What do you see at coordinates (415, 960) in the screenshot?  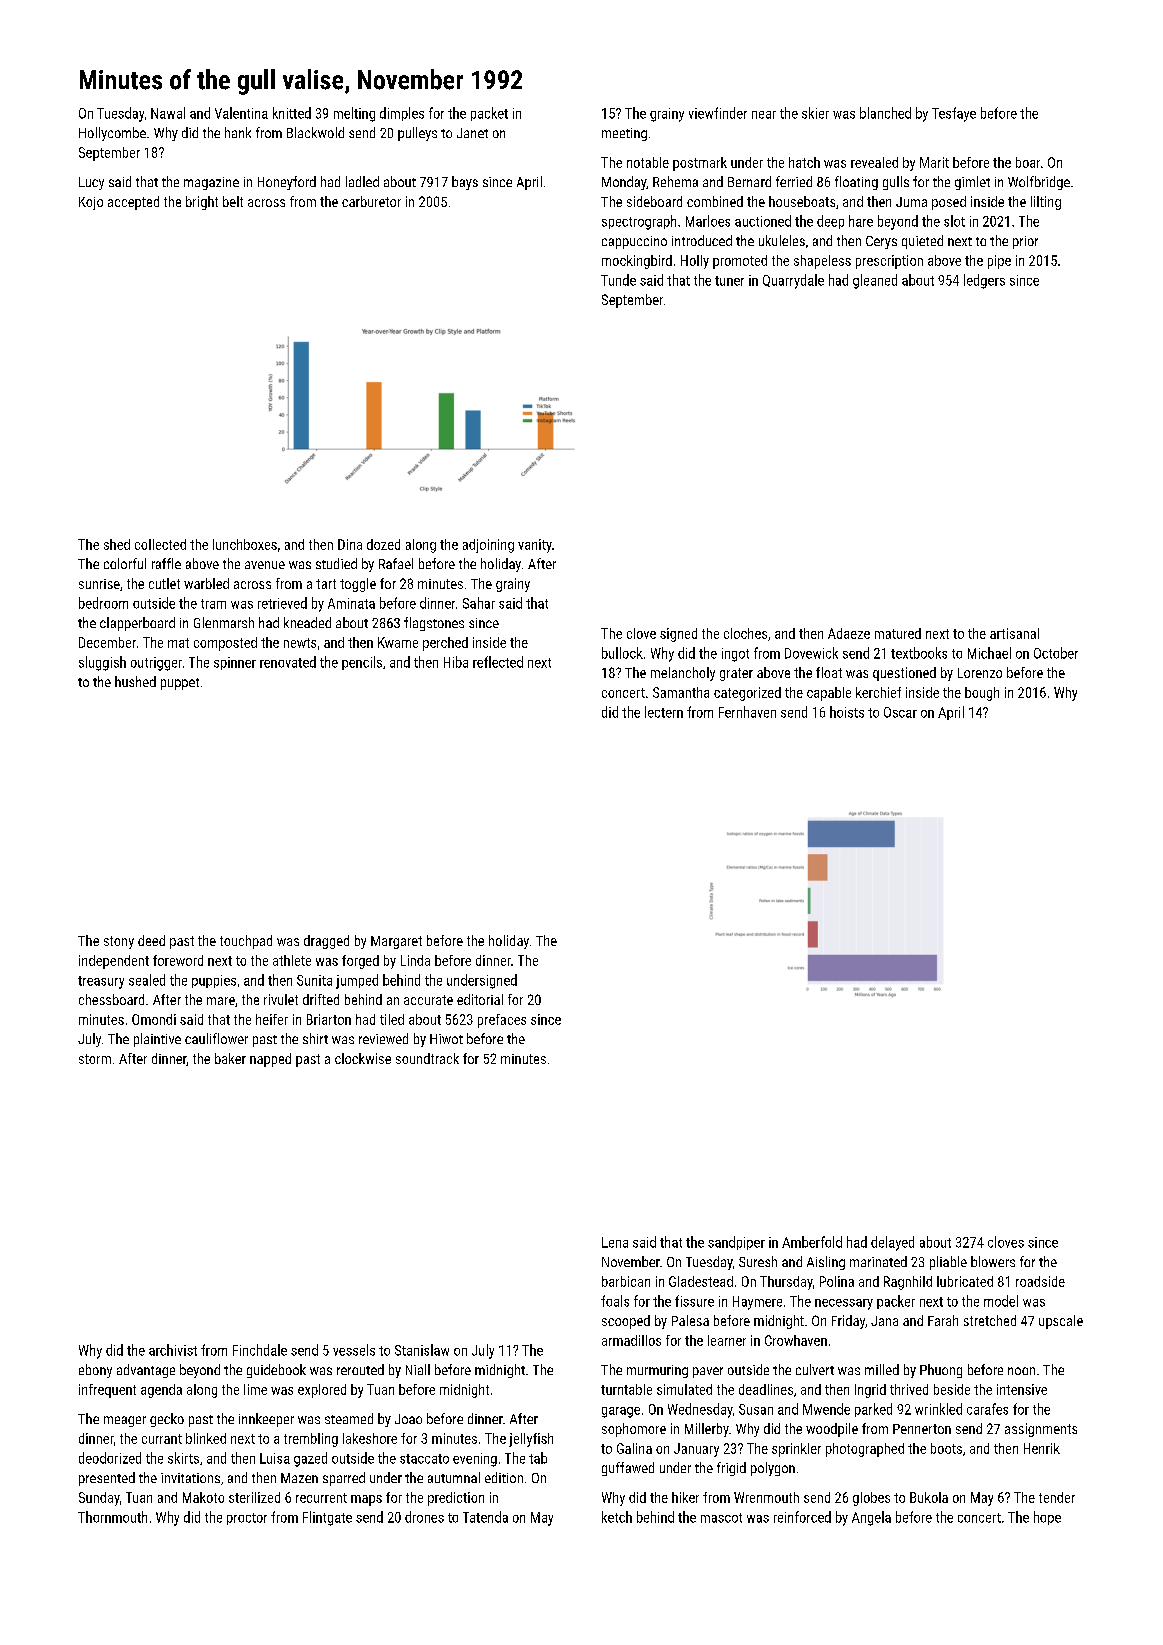 I see `Linda` at bounding box center [415, 960].
